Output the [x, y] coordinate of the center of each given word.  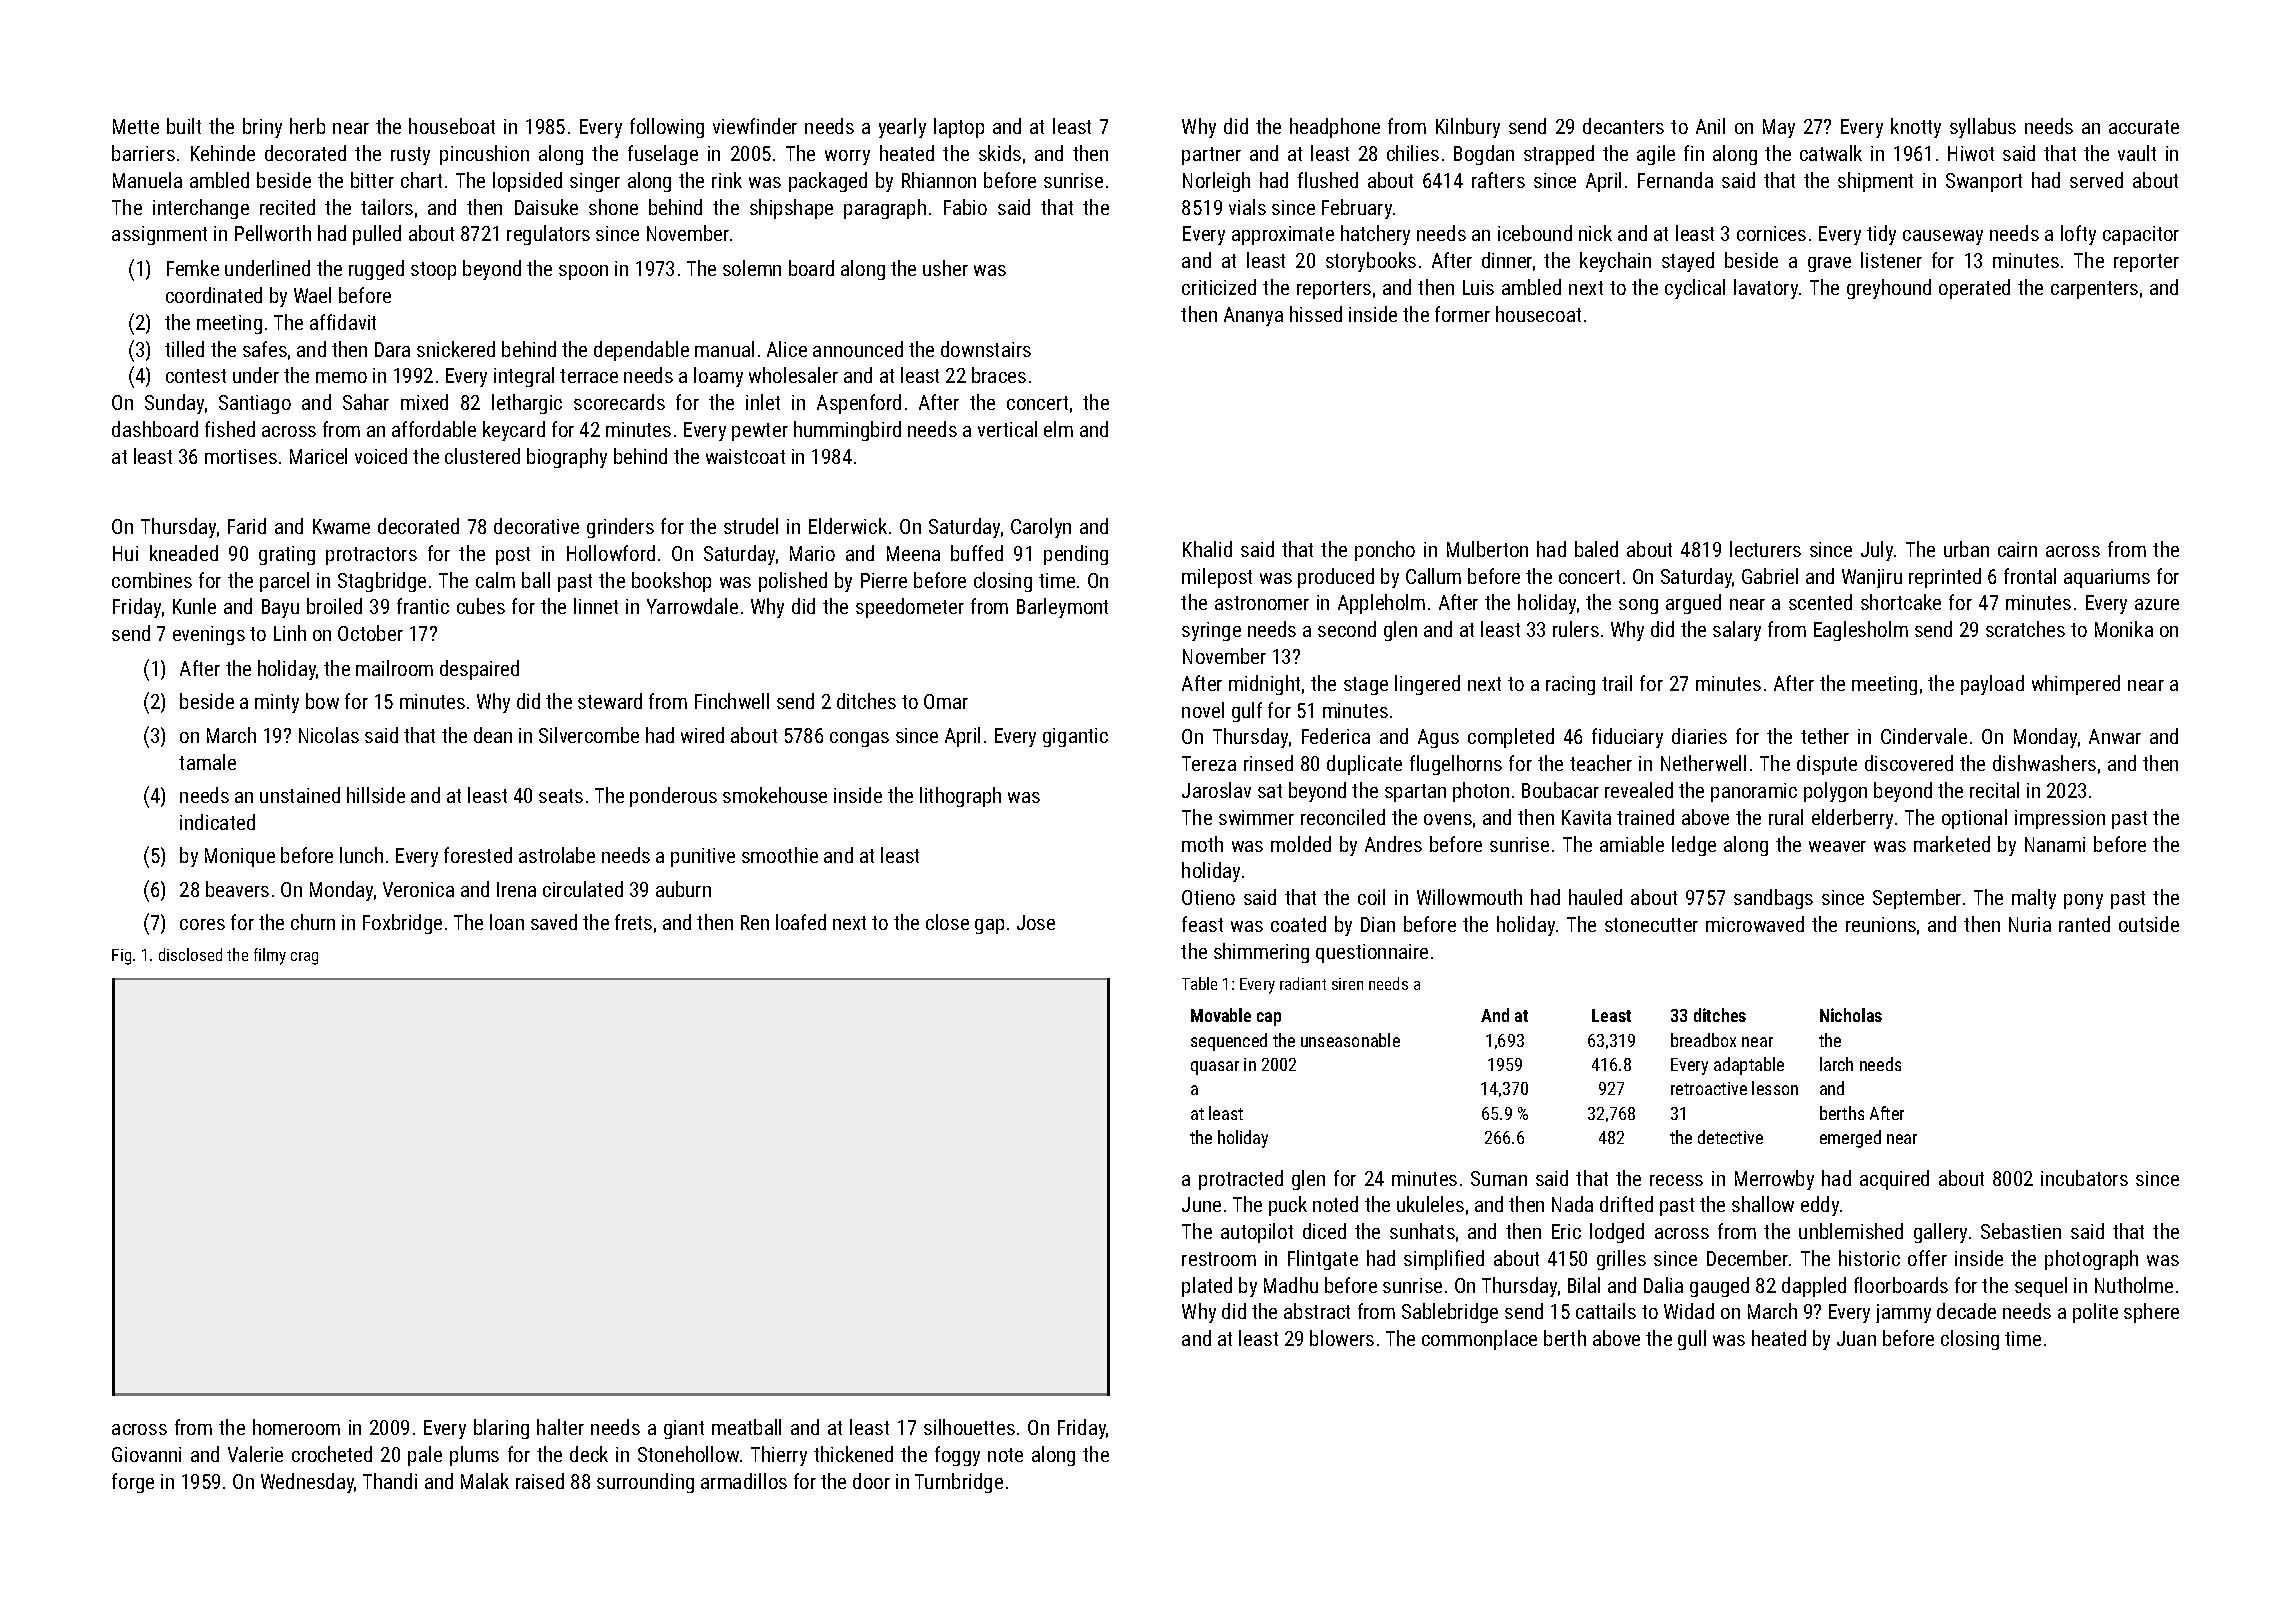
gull [1692, 1340]
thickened [853, 1454]
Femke [193, 268]
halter [560, 1427]
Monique [240, 857]
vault [2137, 153]
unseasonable [1350, 1040]
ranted [2084, 924]
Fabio [965, 207]
